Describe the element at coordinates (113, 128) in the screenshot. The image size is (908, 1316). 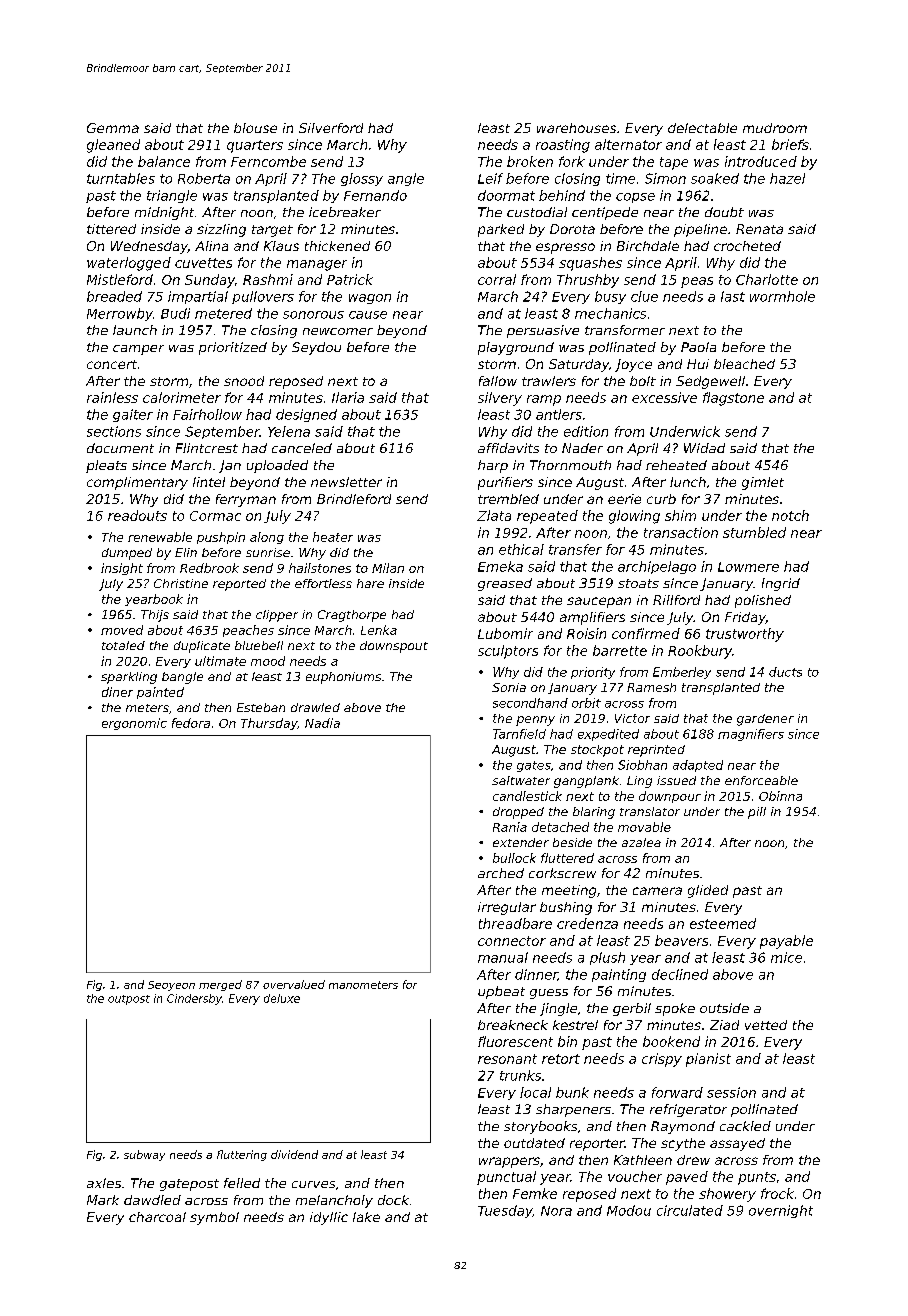
I see `Gemma` at that location.
